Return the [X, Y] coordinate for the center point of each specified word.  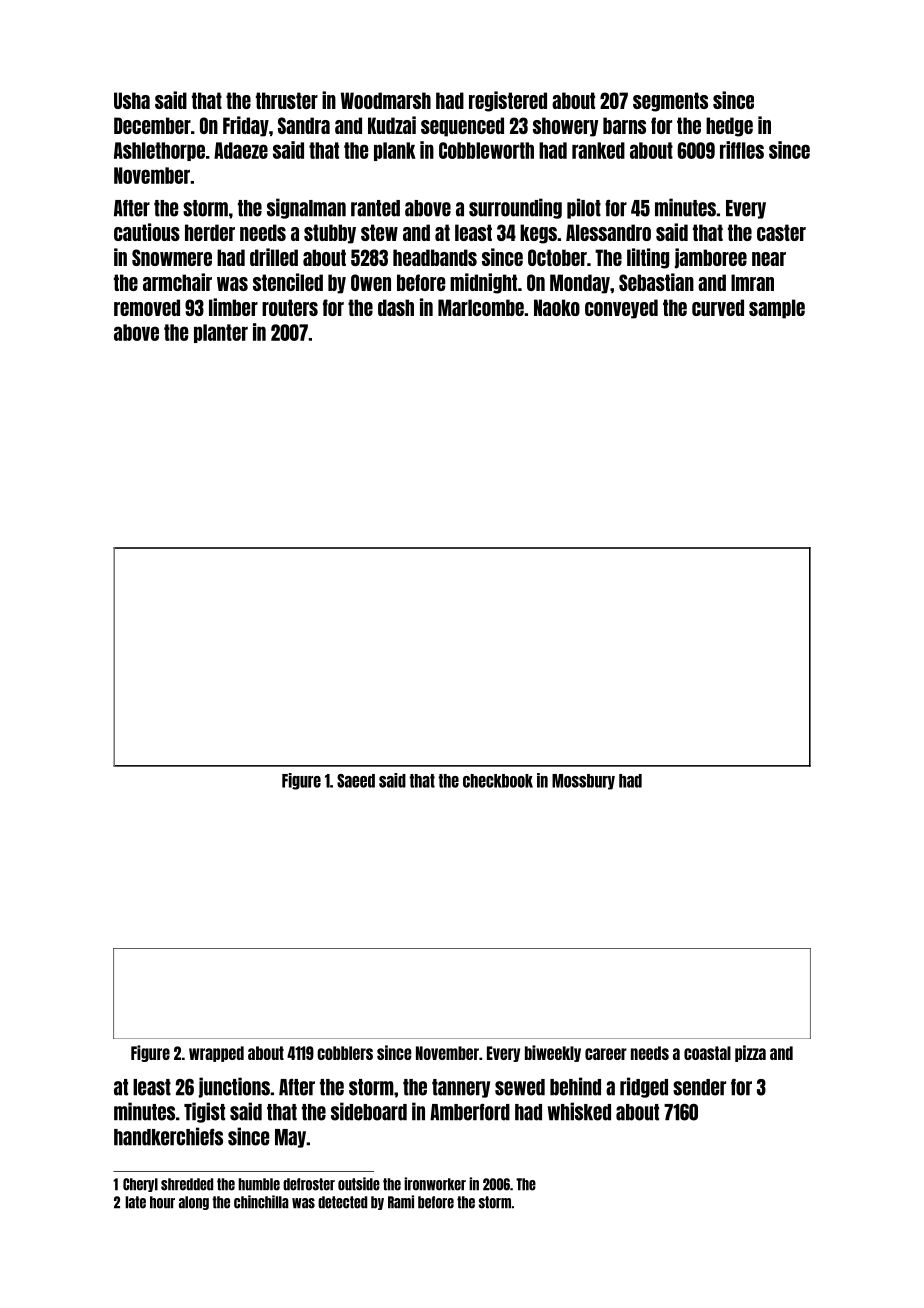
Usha [132, 100]
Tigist [204, 1112]
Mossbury [583, 782]
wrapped [216, 1054]
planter [221, 333]
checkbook [498, 781]
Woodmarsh [386, 100]
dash [396, 307]
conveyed [621, 309]
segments [670, 102]
